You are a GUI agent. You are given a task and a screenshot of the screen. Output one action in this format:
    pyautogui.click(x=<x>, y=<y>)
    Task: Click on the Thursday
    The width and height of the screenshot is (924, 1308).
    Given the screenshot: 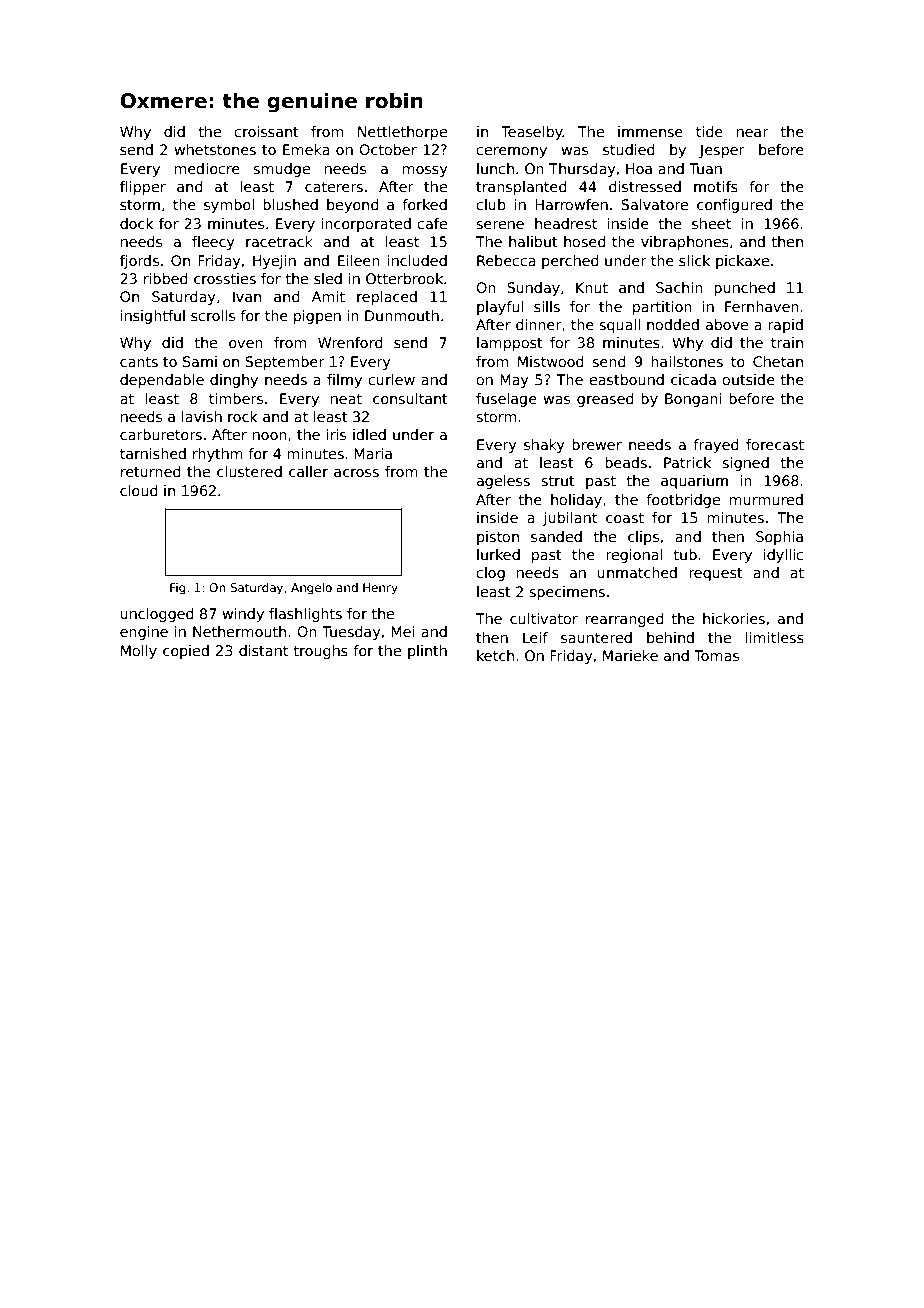 What is the action you would take?
    pyautogui.click(x=582, y=170)
